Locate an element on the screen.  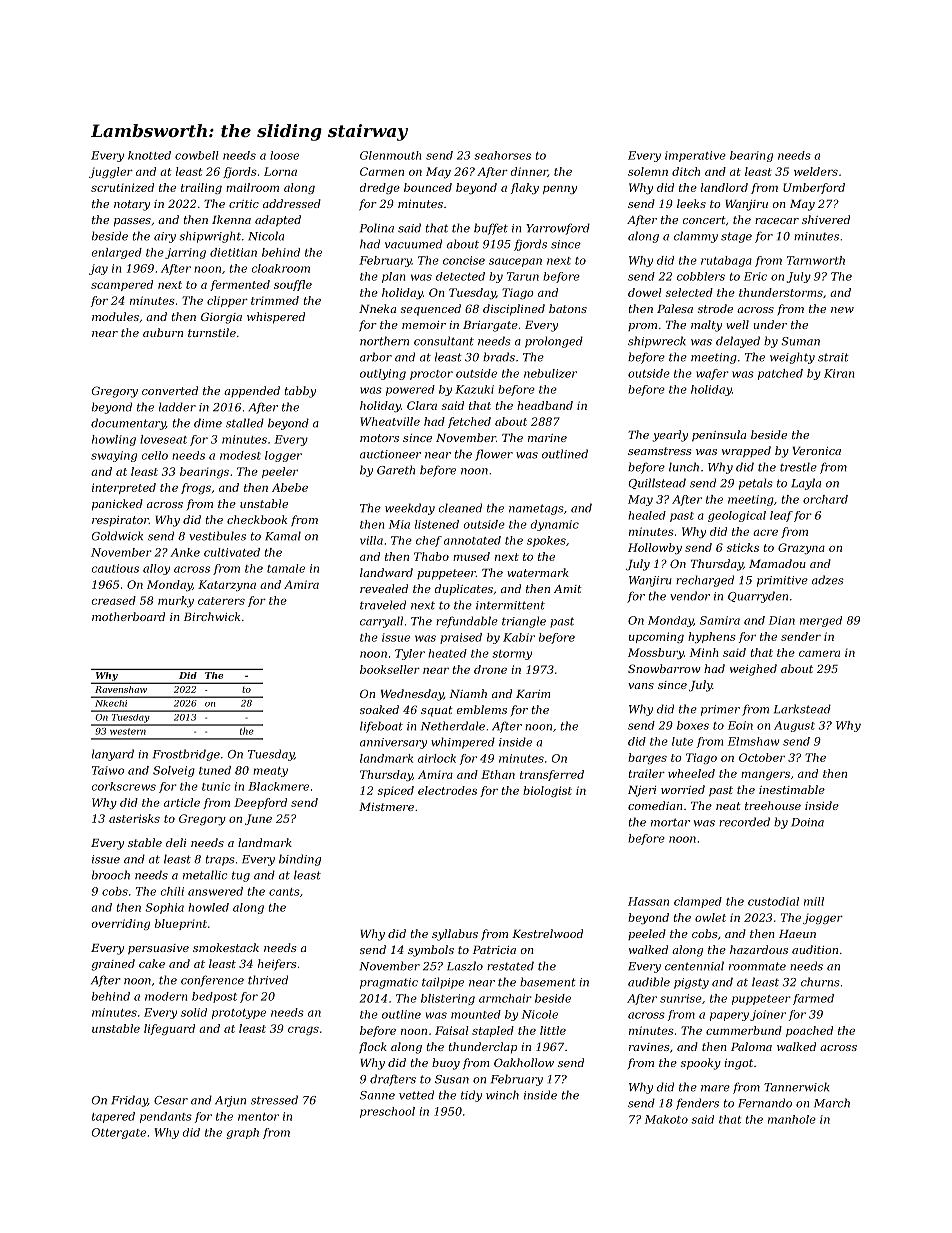
memoir is located at coordinates (424, 325).
